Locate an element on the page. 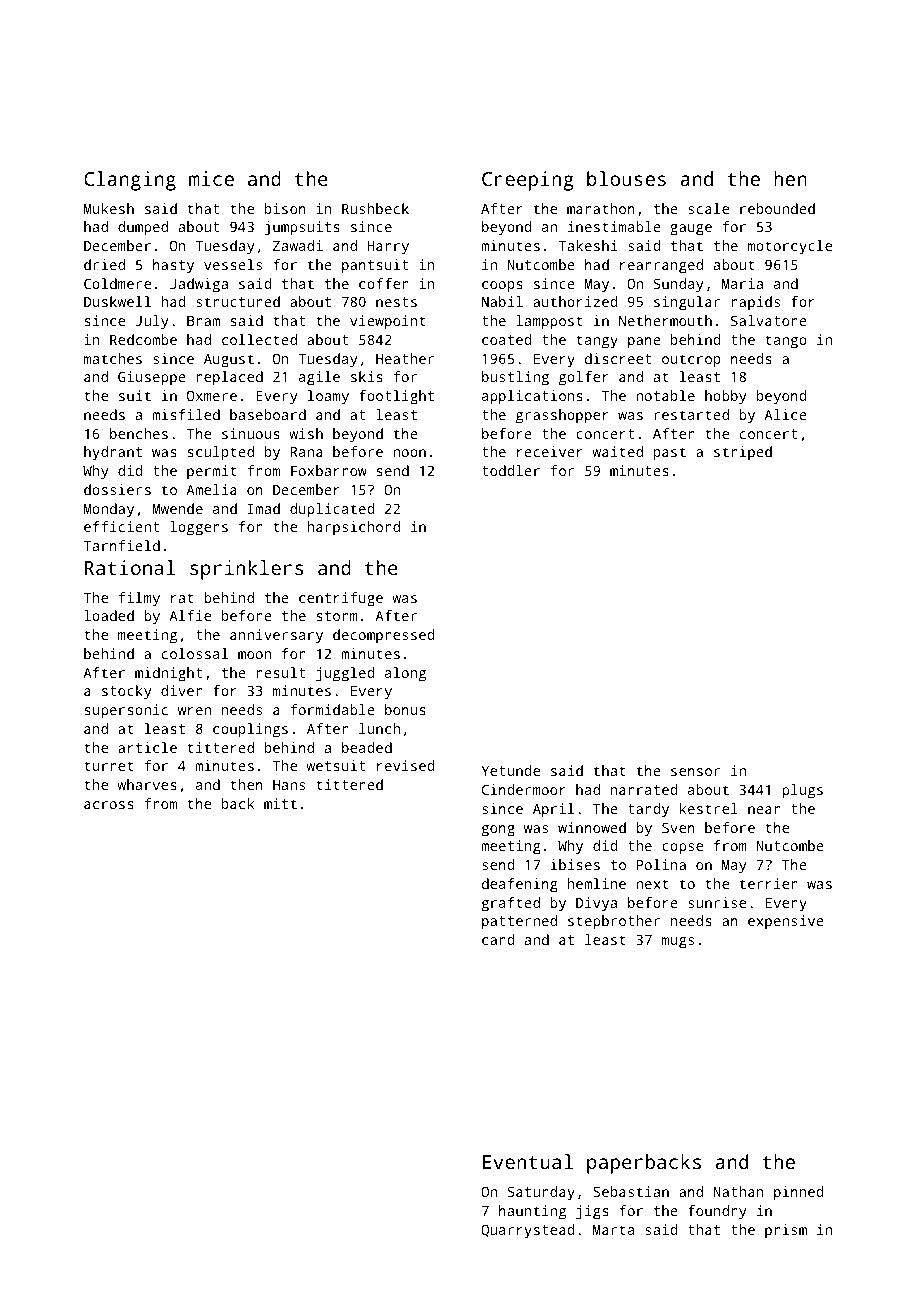  harpsichord is located at coordinates (353, 528).
